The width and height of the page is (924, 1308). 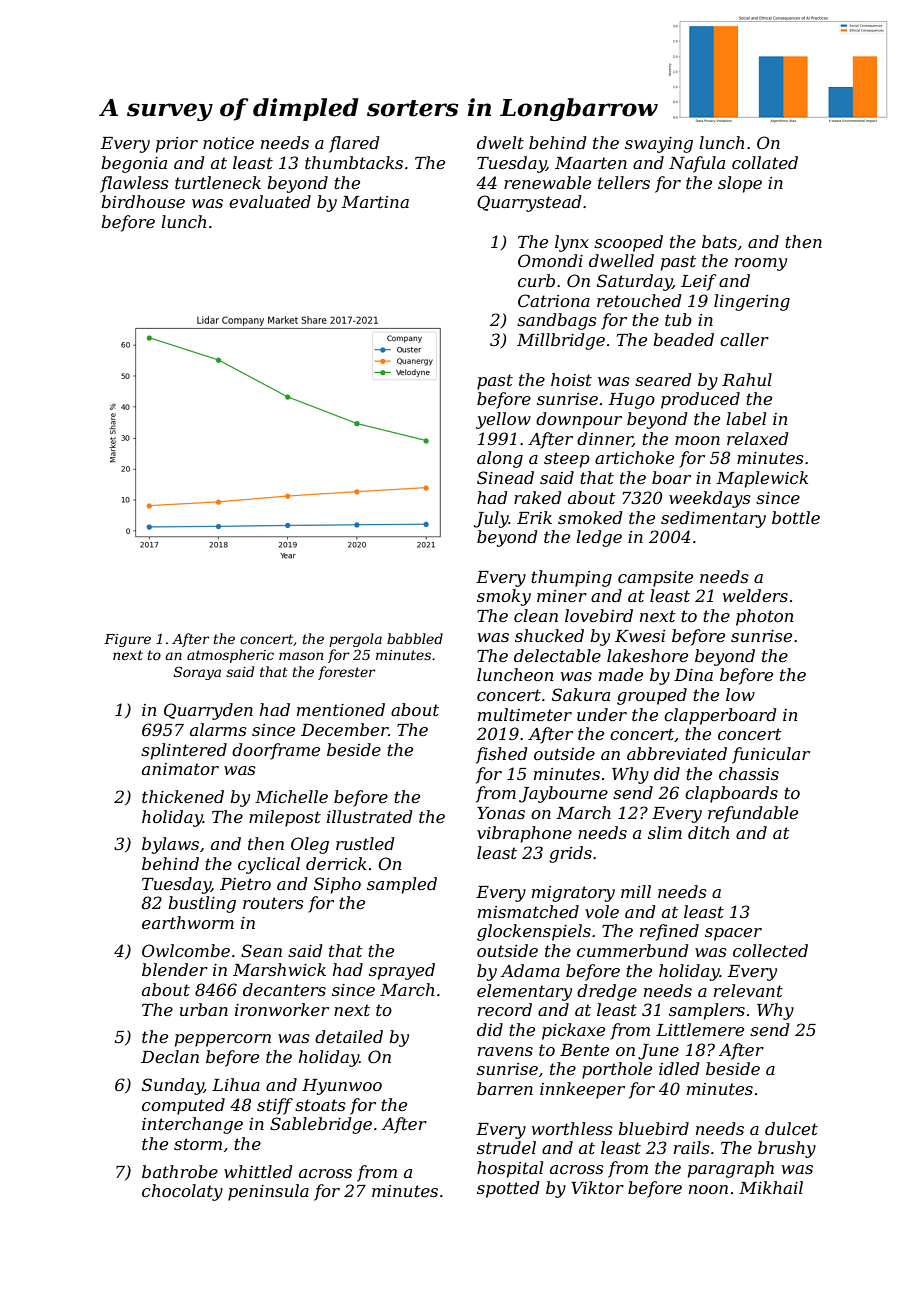 What do you see at coordinates (508, 1189) in the page?
I see `spotted` at bounding box center [508, 1189].
